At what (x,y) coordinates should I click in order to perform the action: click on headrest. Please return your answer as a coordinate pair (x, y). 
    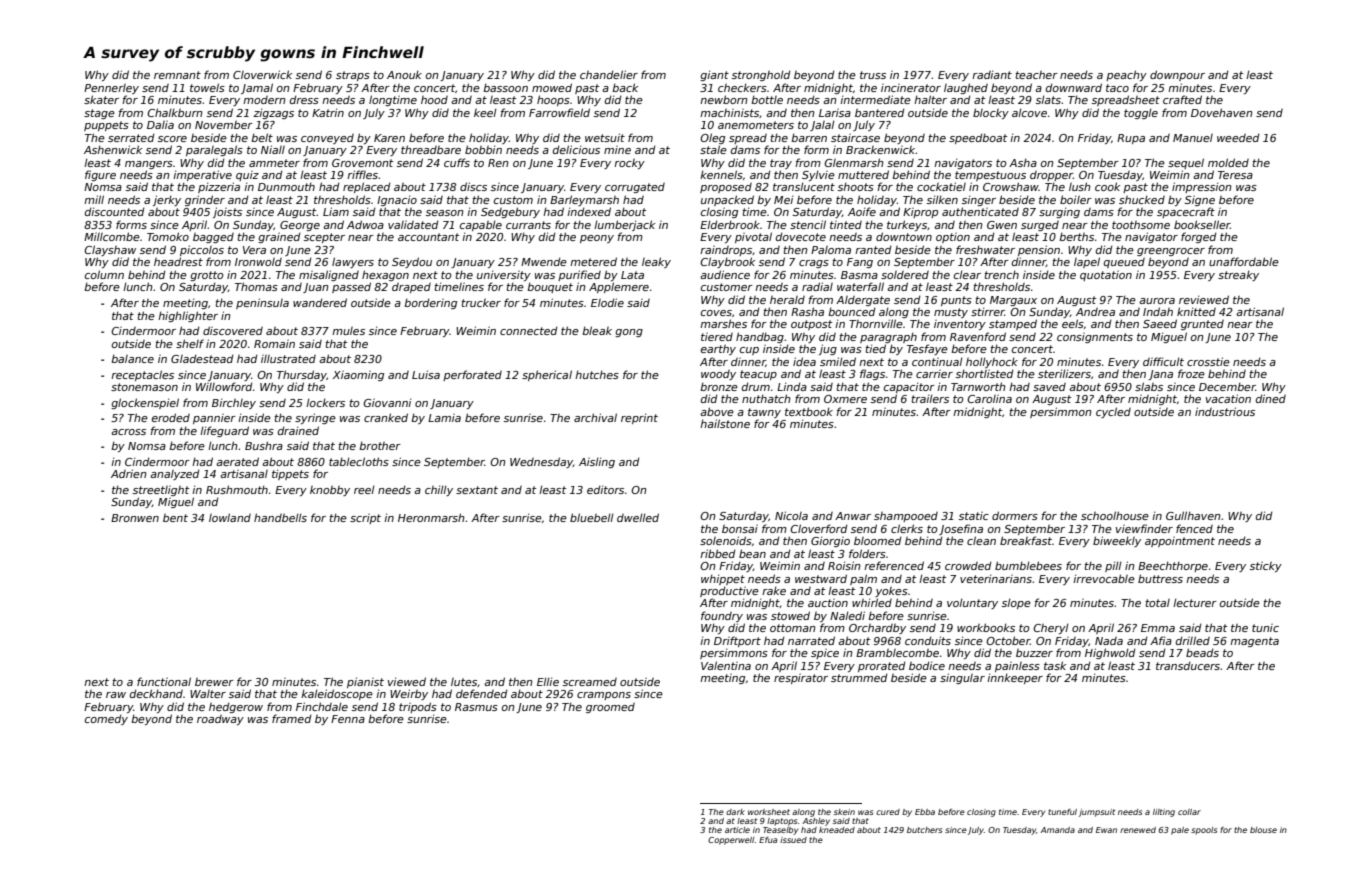
    Looking at the image, I should click on (178, 261).
